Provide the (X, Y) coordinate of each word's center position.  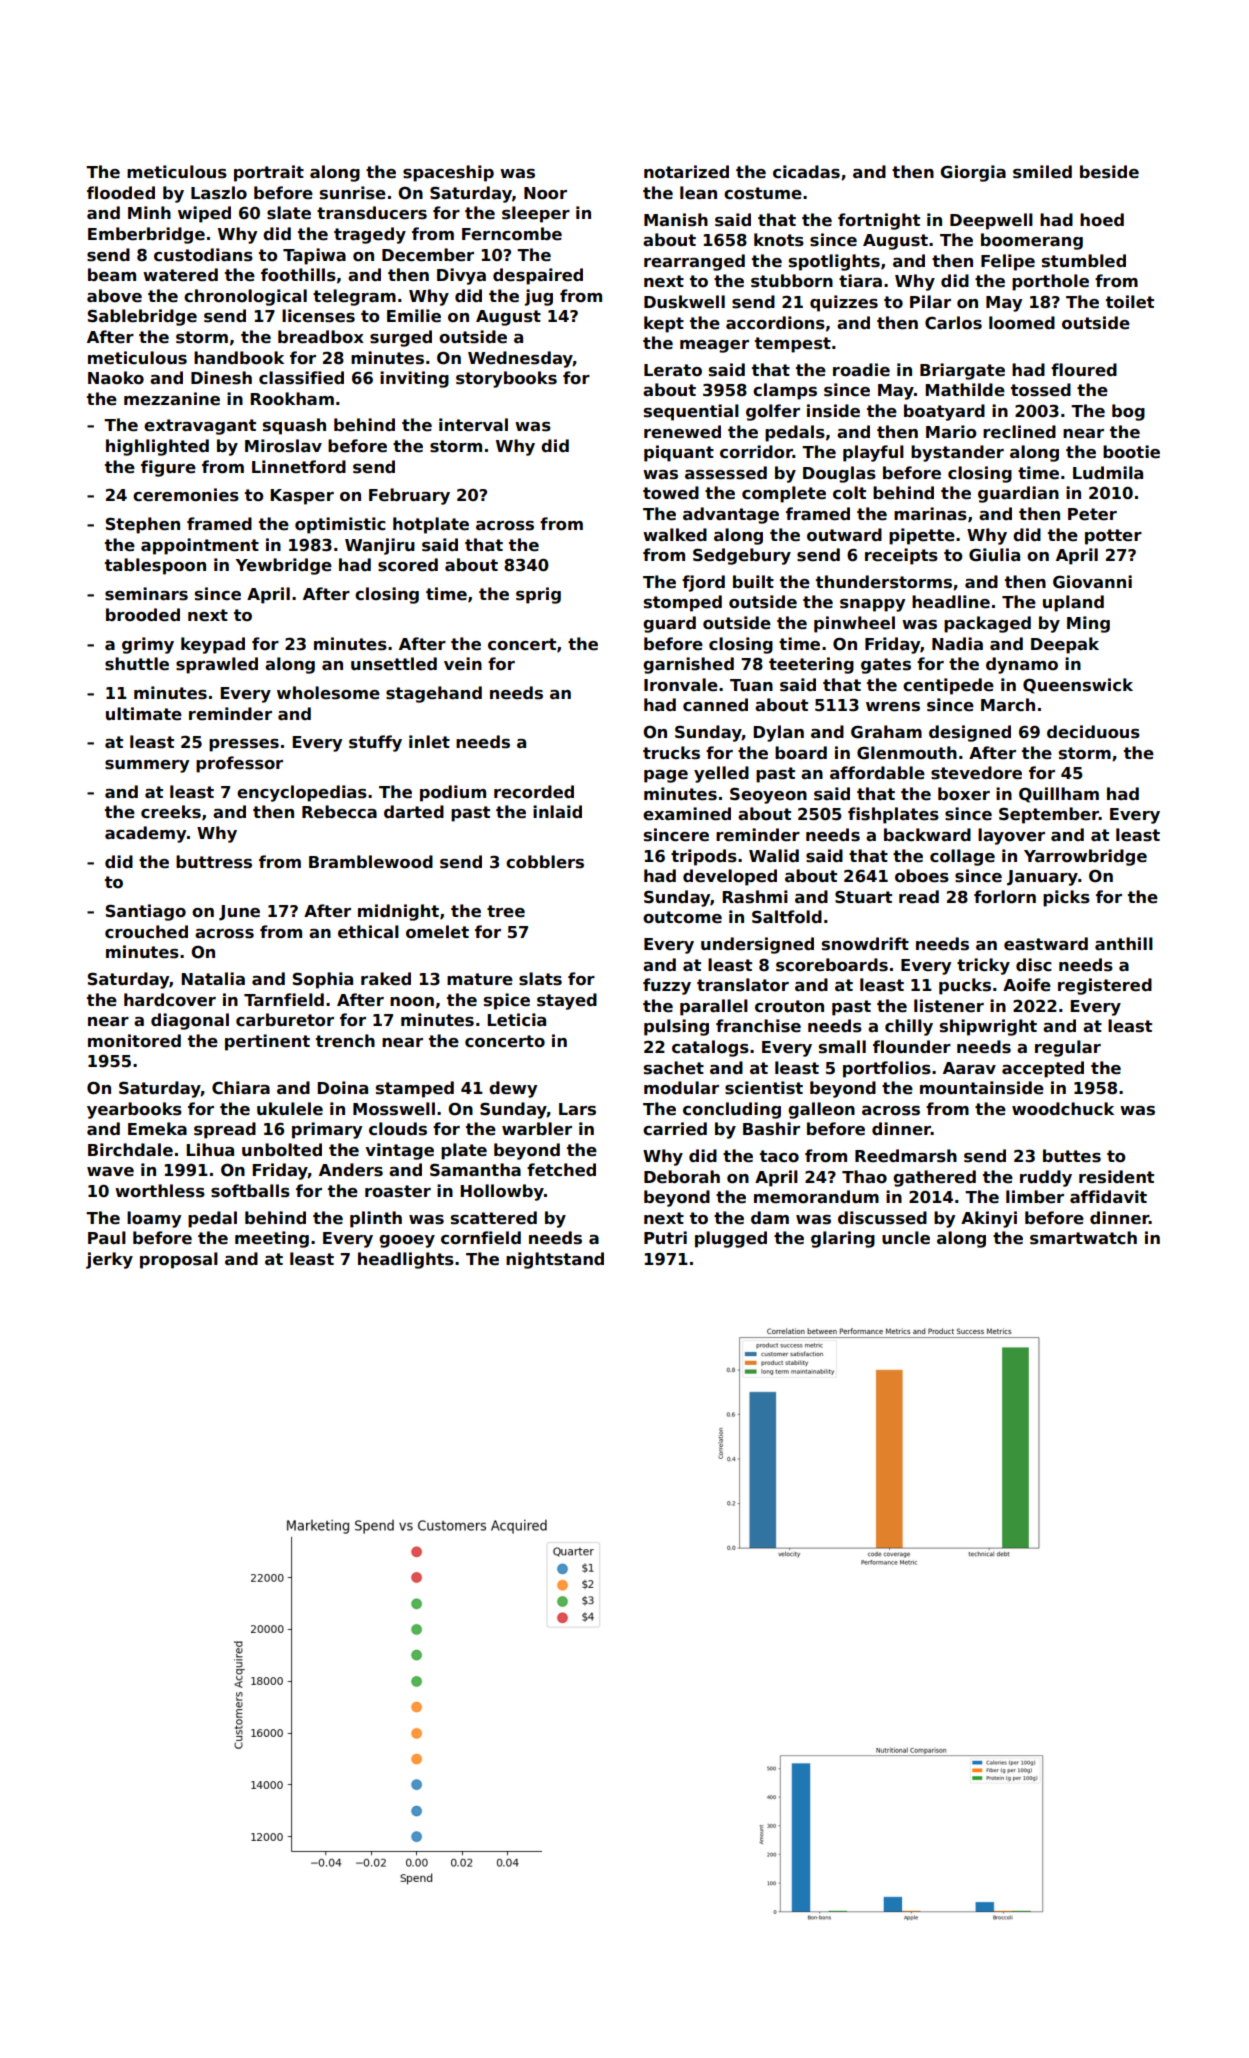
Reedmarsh (906, 1156)
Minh (149, 212)
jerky (109, 1260)
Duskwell (684, 302)
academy (145, 834)
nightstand (555, 1260)
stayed (567, 1001)
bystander (957, 453)
